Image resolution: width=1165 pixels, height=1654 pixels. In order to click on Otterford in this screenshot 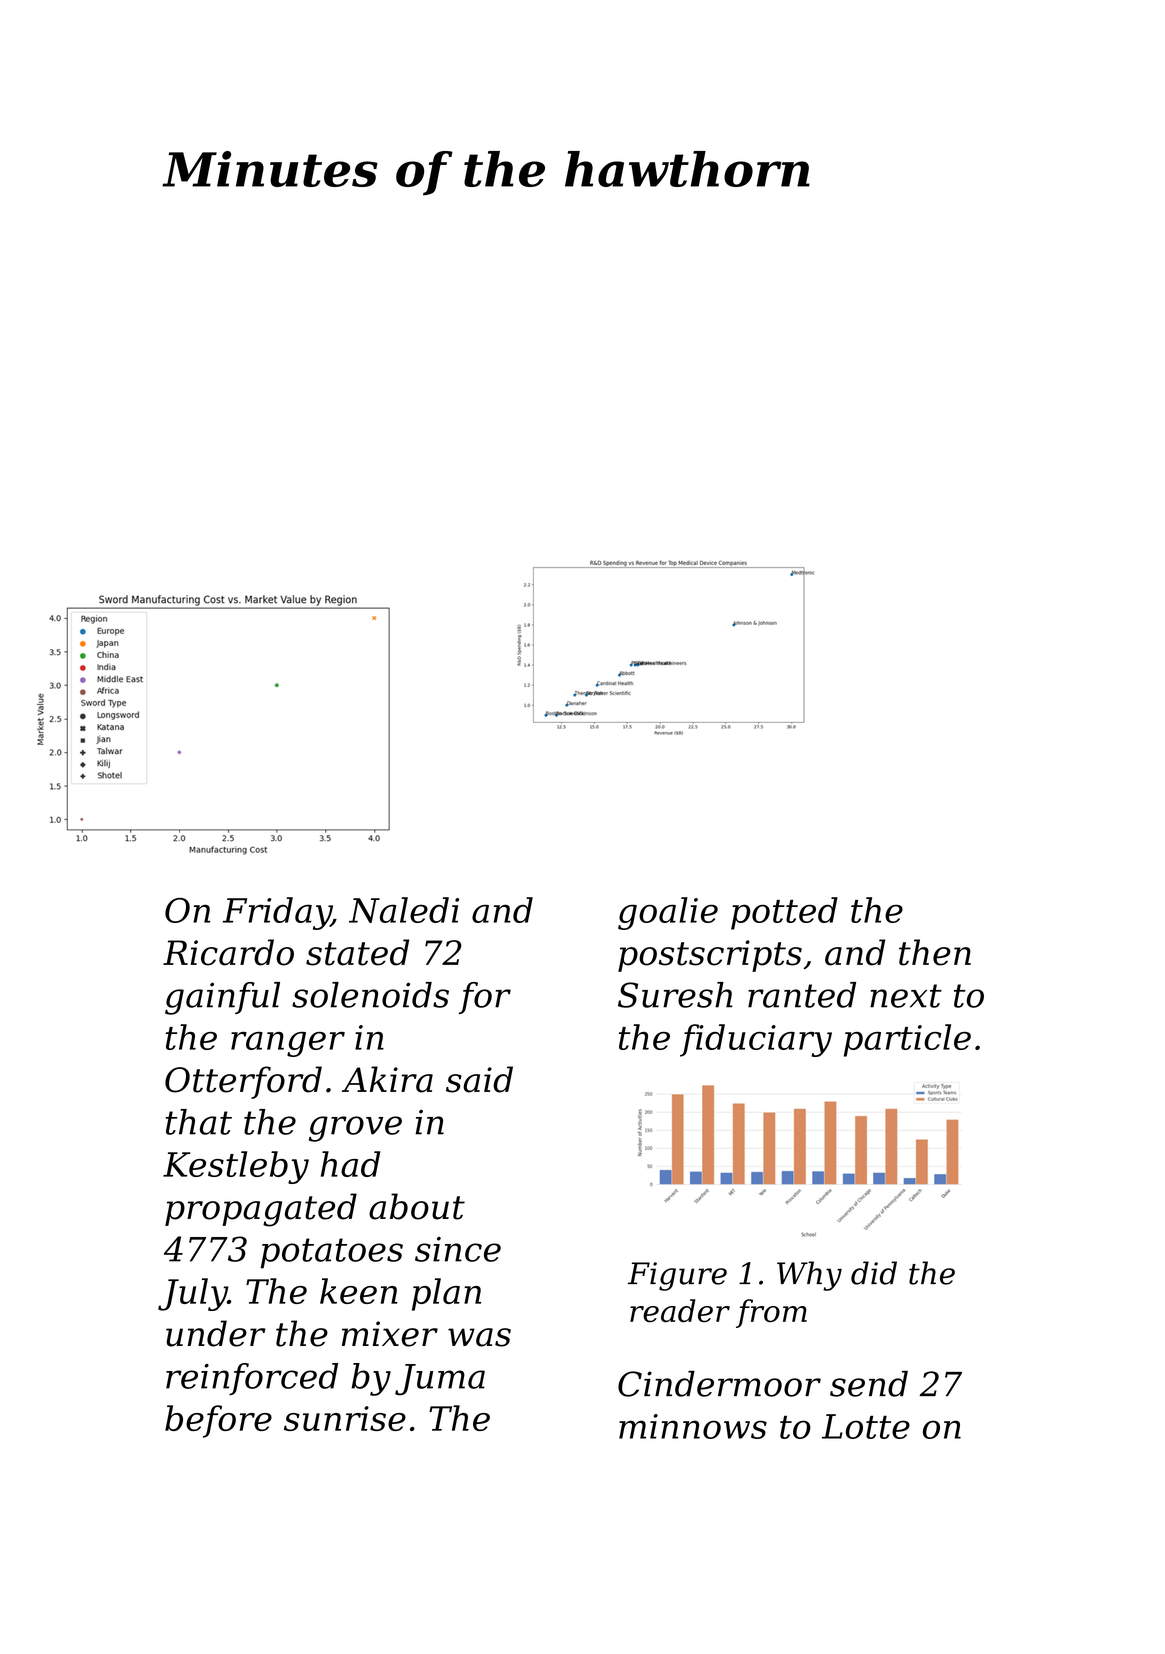, I will do `click(243, 1082)`.
